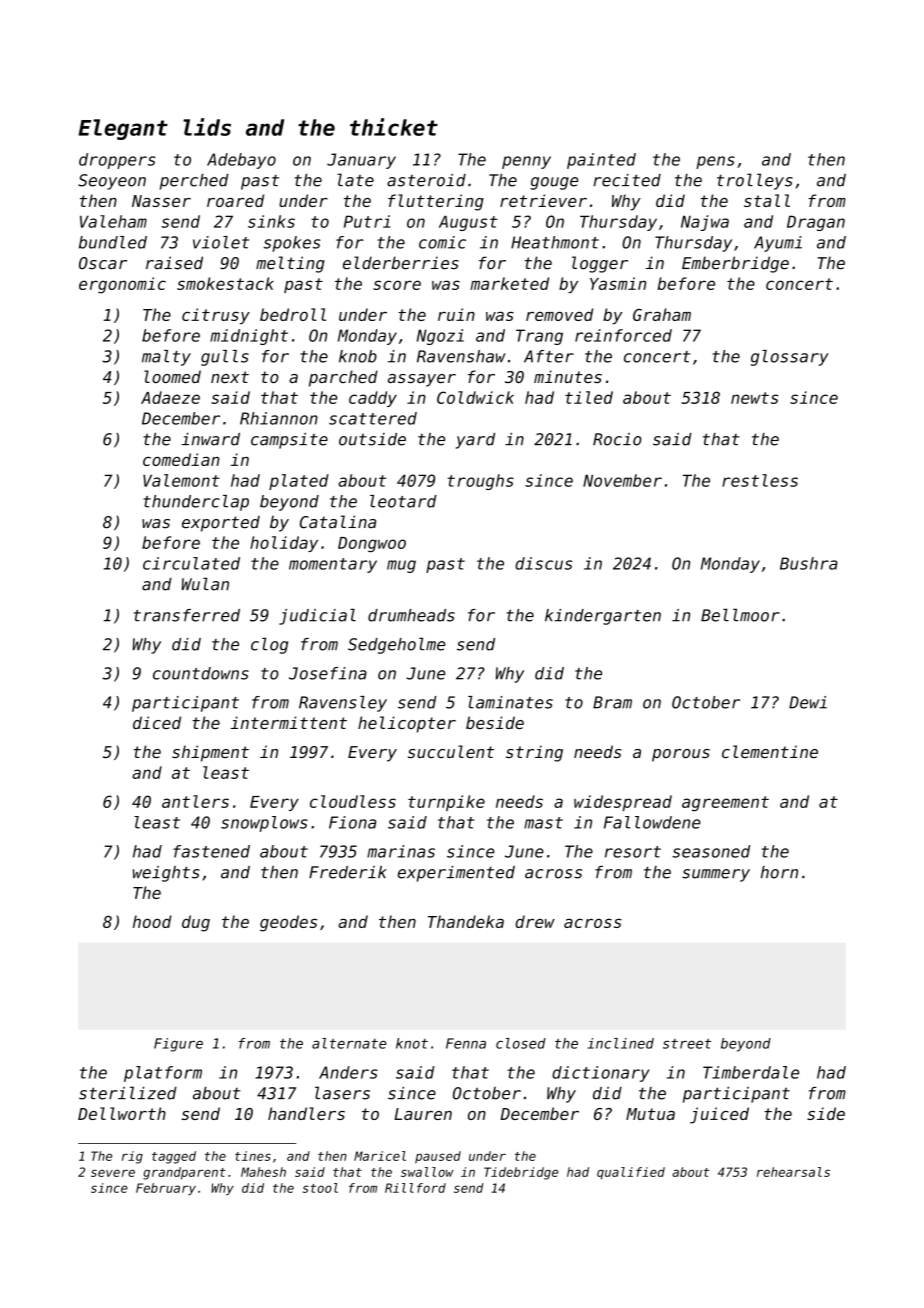 Image resolution: width=924 pixels, height=1308 pixels. Describe the element at coordinates (411, 615) in the image. I see `drumheads` at that location.
